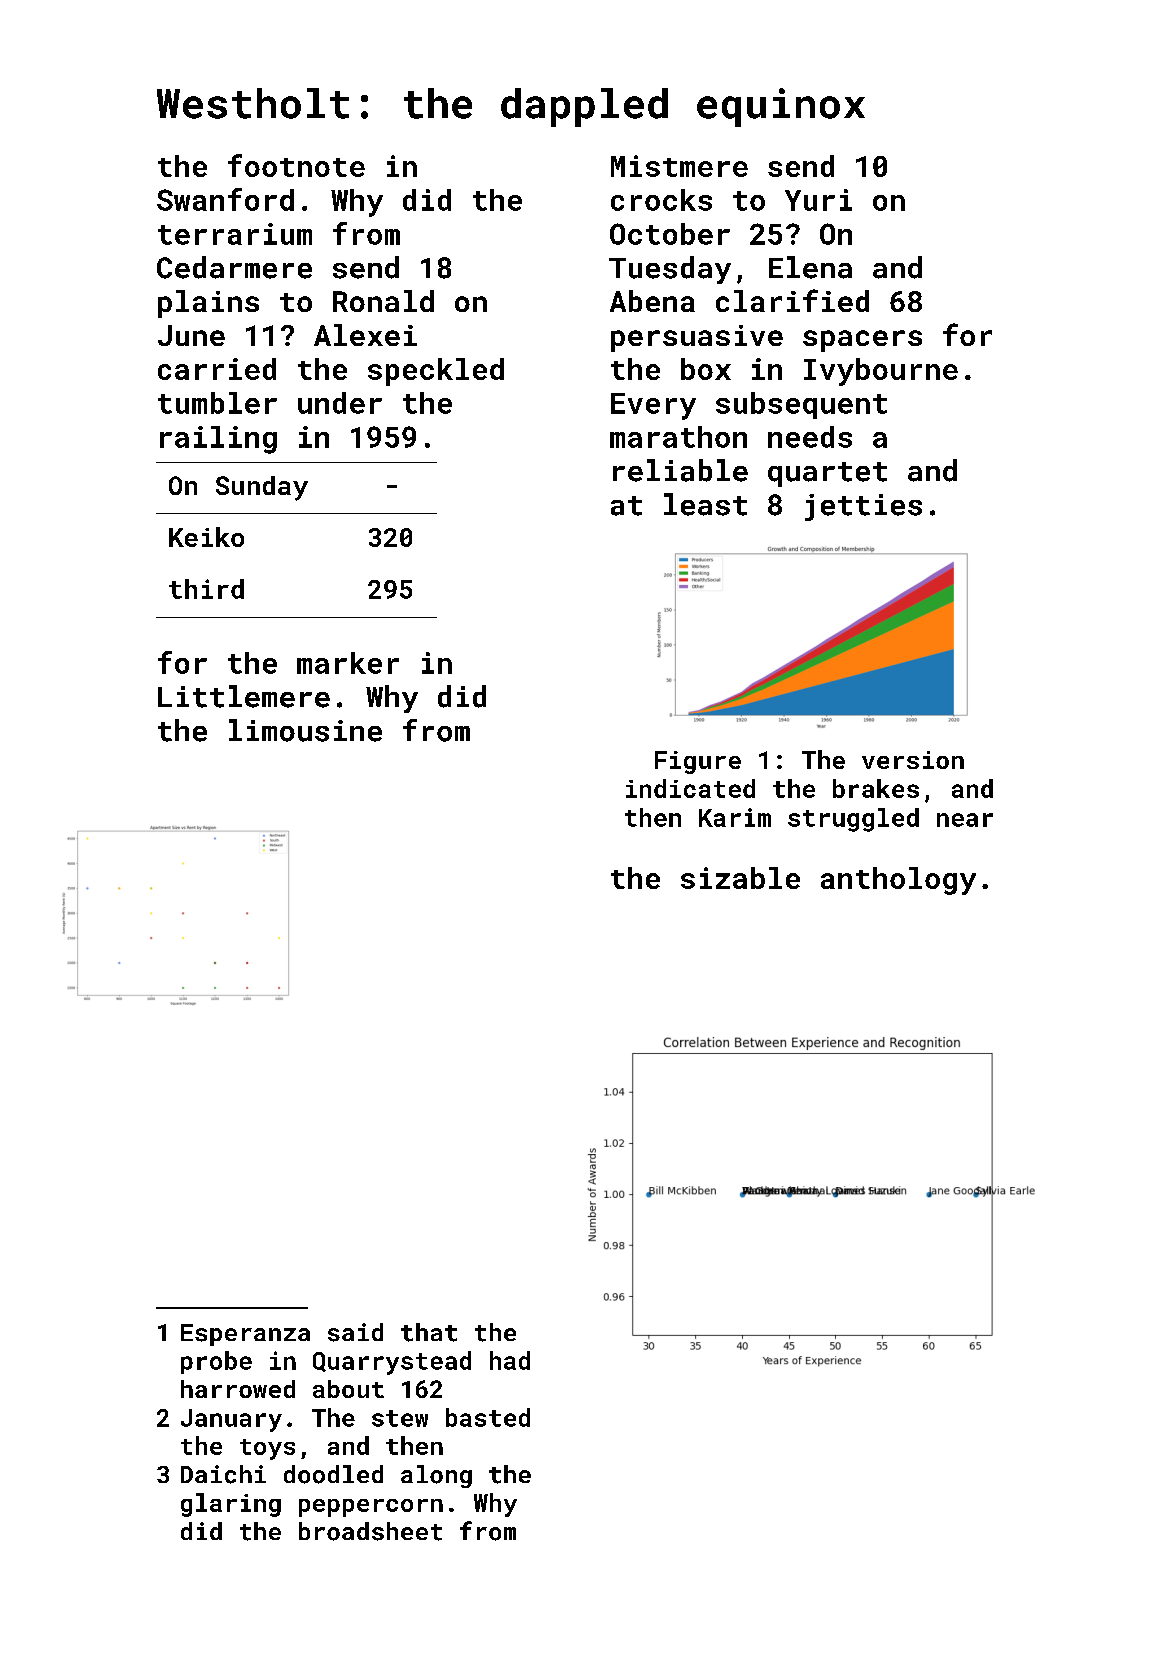  What do you see at coordinates (231, 1505) in the screenshot?
I see `glaring` at bounding box center [231, 1505].
